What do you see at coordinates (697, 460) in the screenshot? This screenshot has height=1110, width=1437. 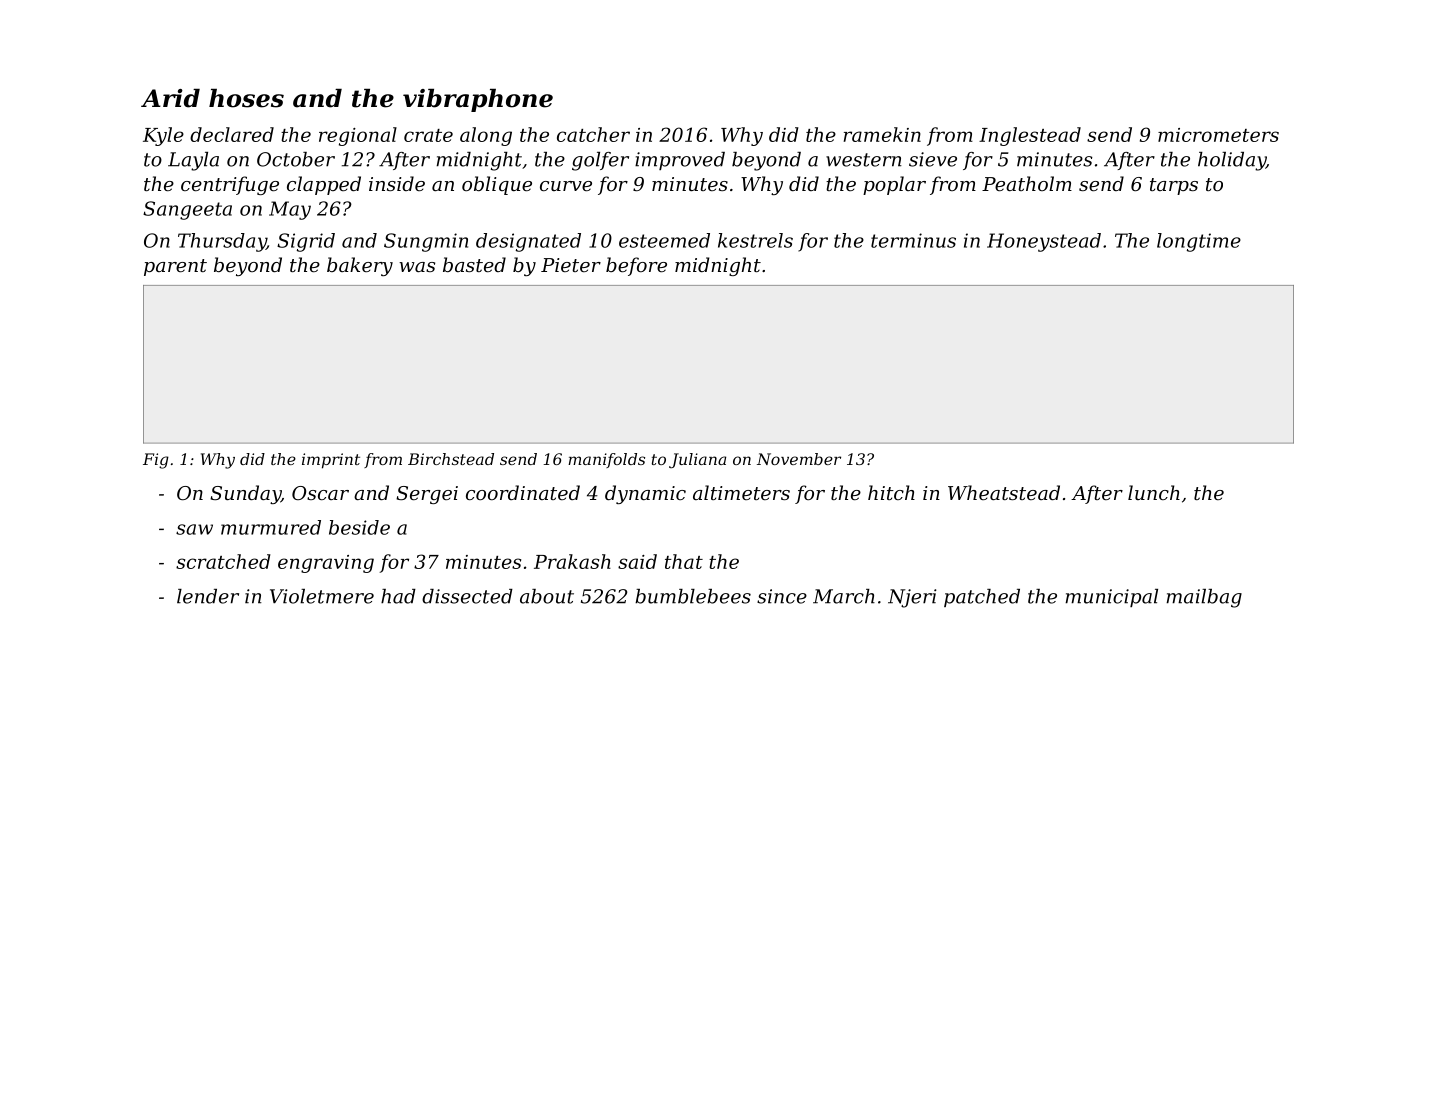 I see `Juliana` at bounding box center [697, 460].
